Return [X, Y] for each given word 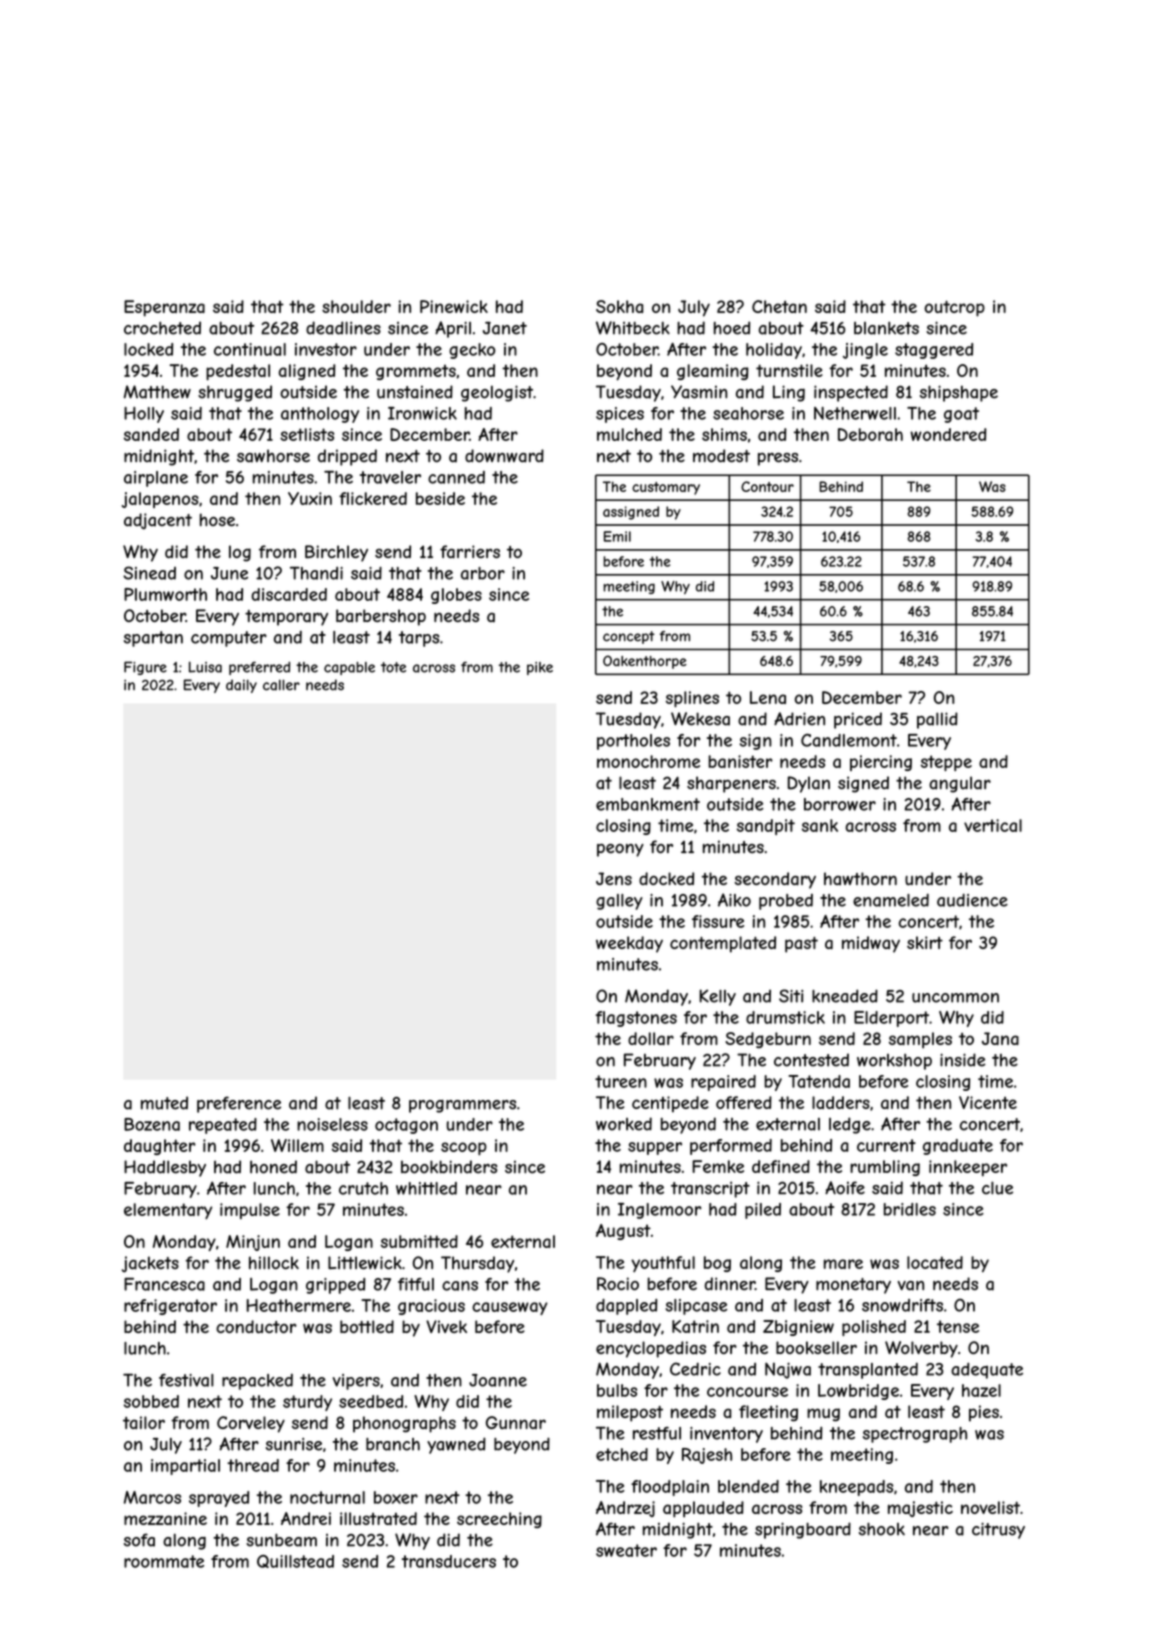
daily [241, 686]
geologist [497, 393]
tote [393, 667]
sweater [626, 1550]
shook [882, 1529]
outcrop [954, 308]
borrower [840, 804]
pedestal [238, 372]
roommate [164, 1561]
